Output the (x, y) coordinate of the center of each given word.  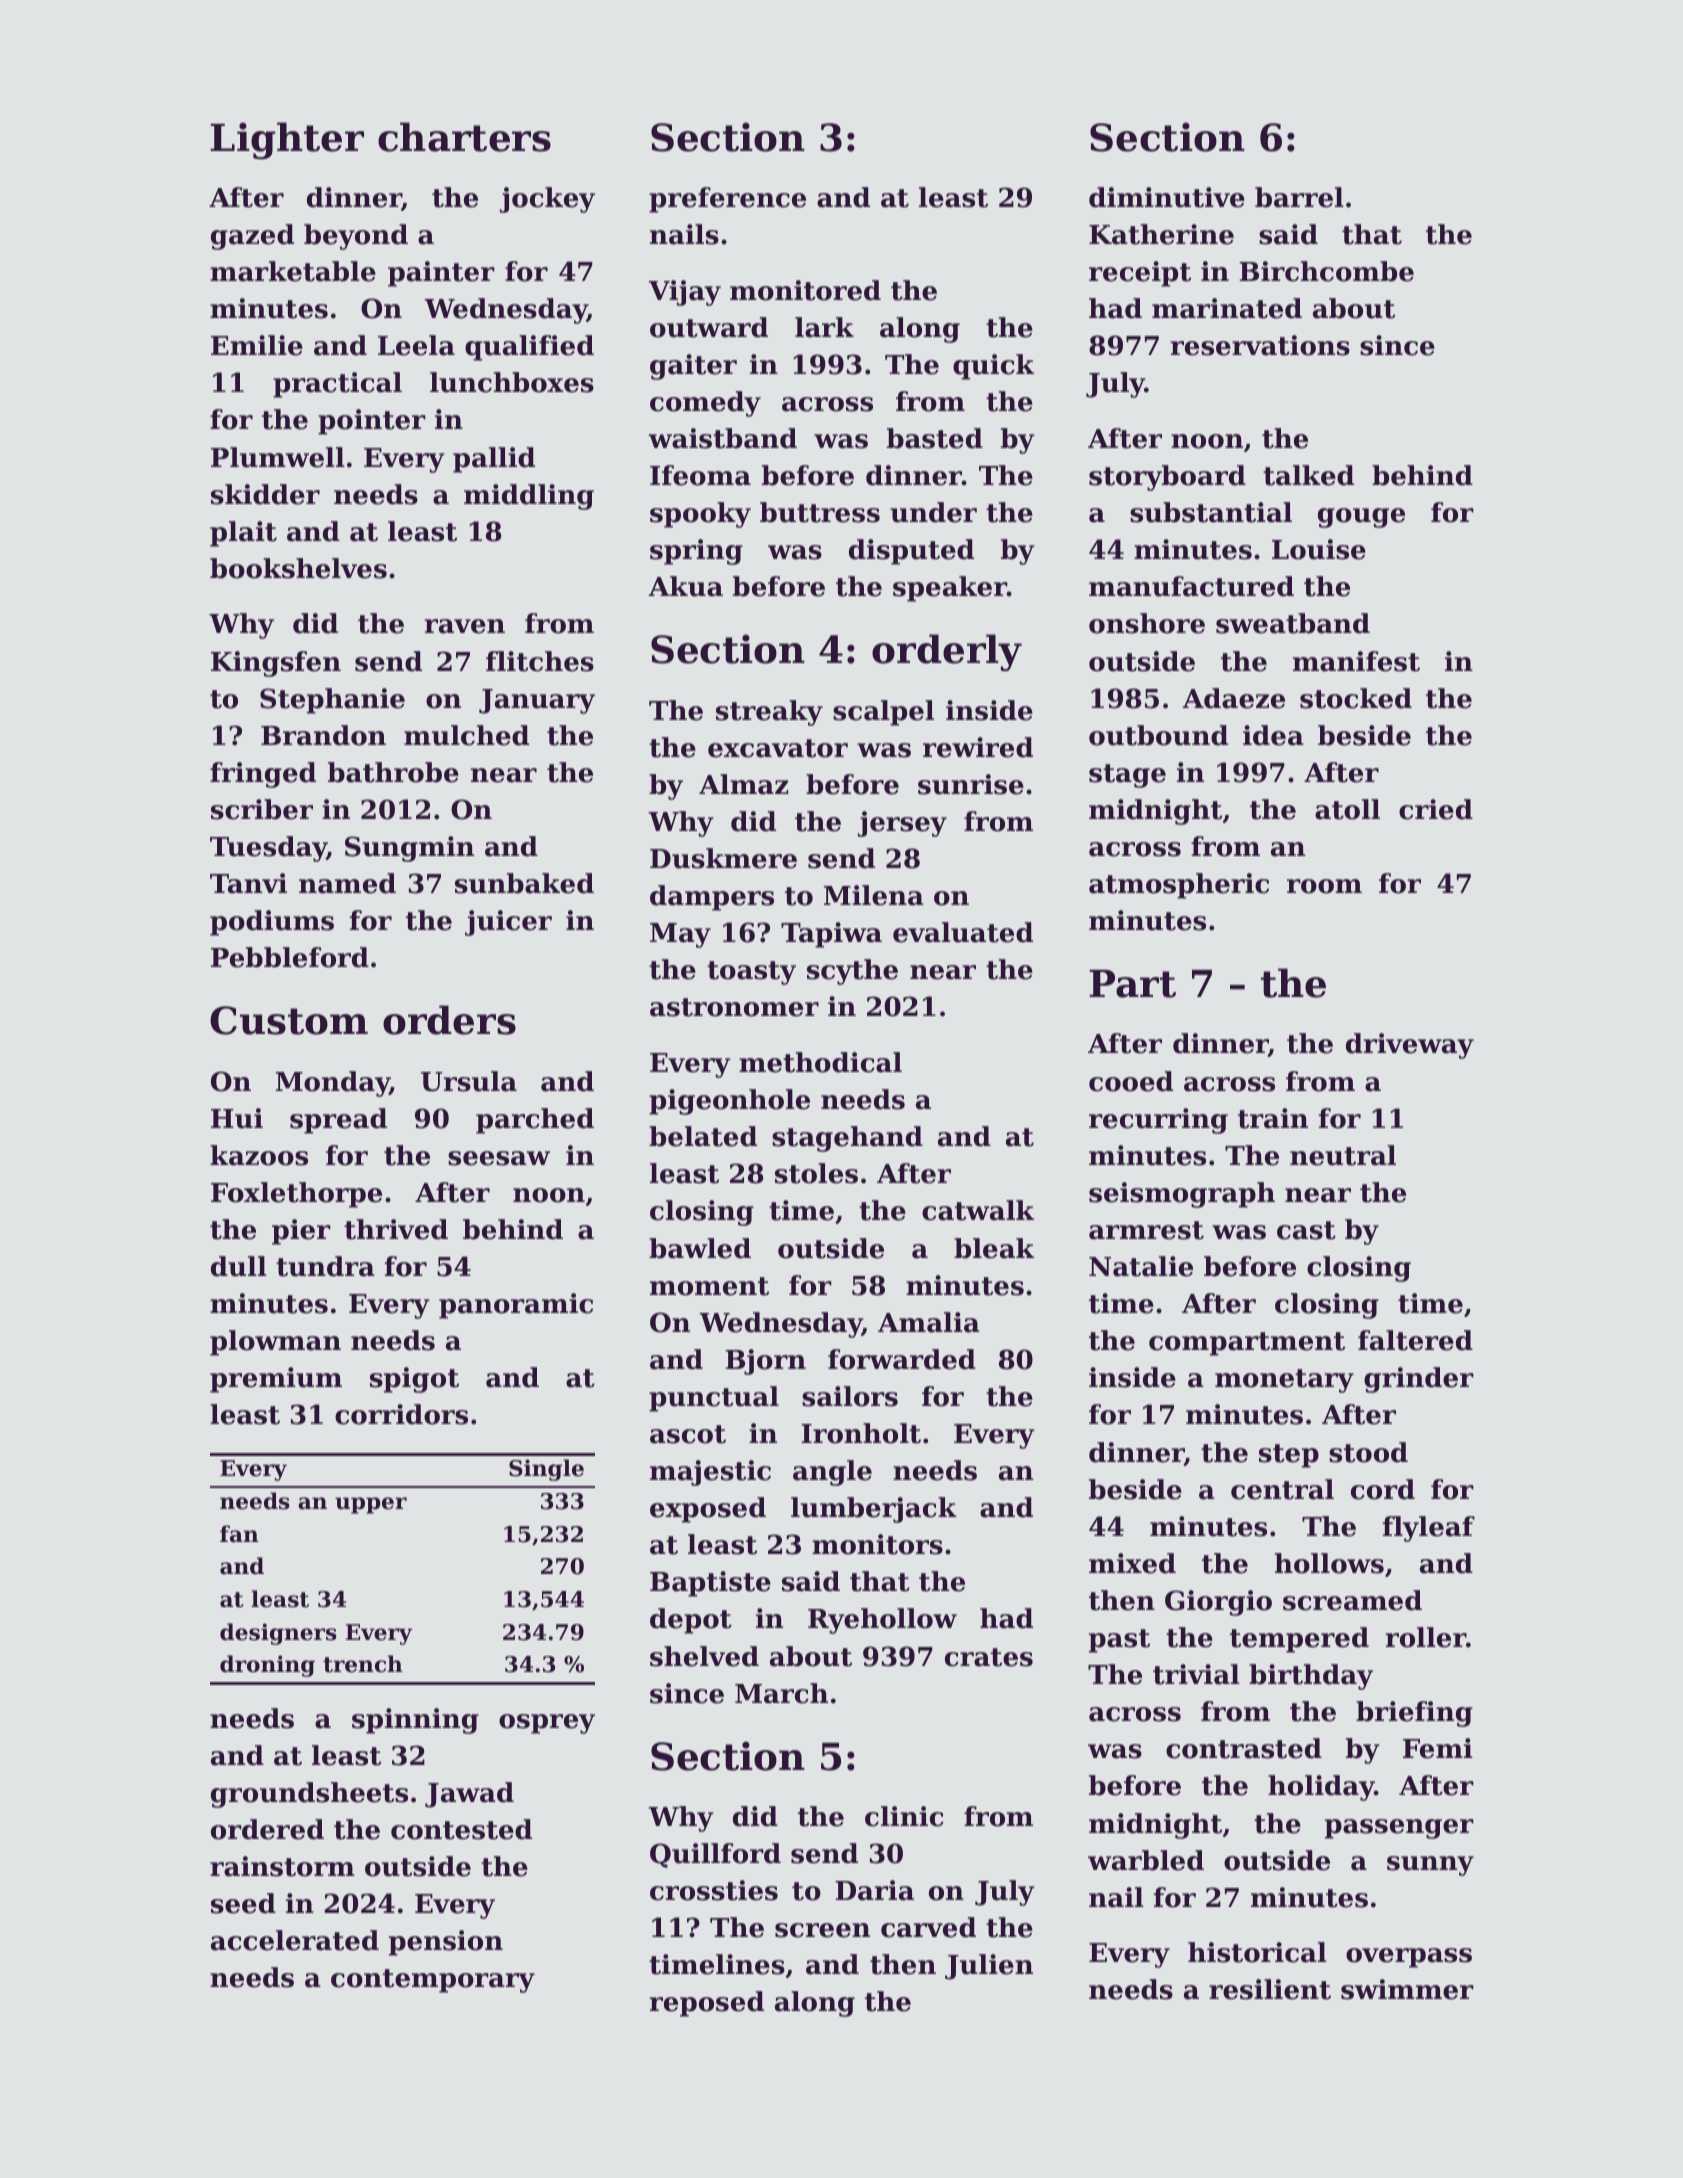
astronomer (734, 1007)
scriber (262, 809)
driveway (1410, 1046)
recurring (1158, 1121)
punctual (714, 1399)
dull (239, 1266)
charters (464, 137)
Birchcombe (1326, 271)
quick (993, 367)
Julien (989, 1967)
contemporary (433, 1981)
